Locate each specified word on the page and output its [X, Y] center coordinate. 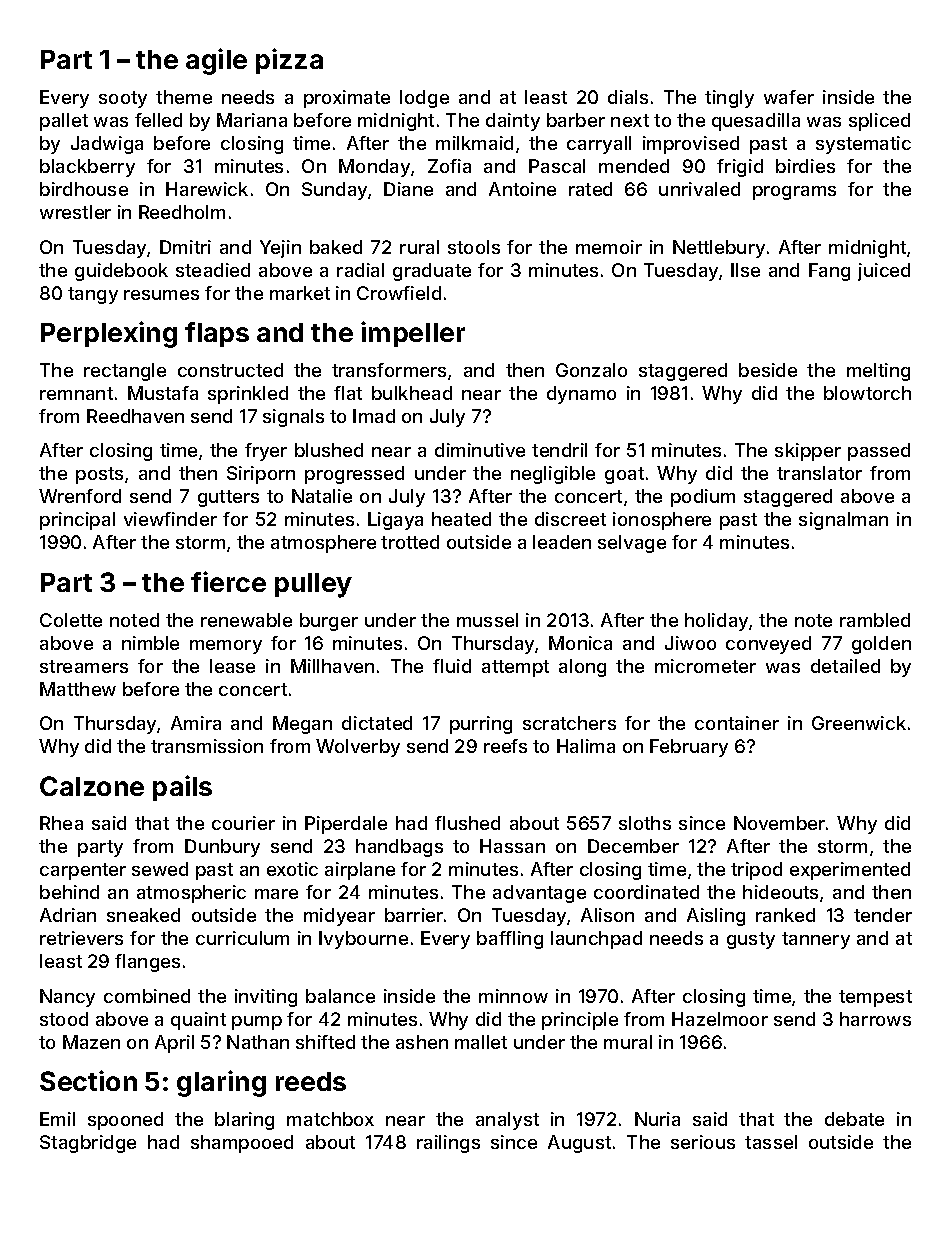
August [579, 1144]
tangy [93, 295]
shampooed [242, 1144]
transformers [389, 370]
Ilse [745, 270]
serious [703, 1142]
